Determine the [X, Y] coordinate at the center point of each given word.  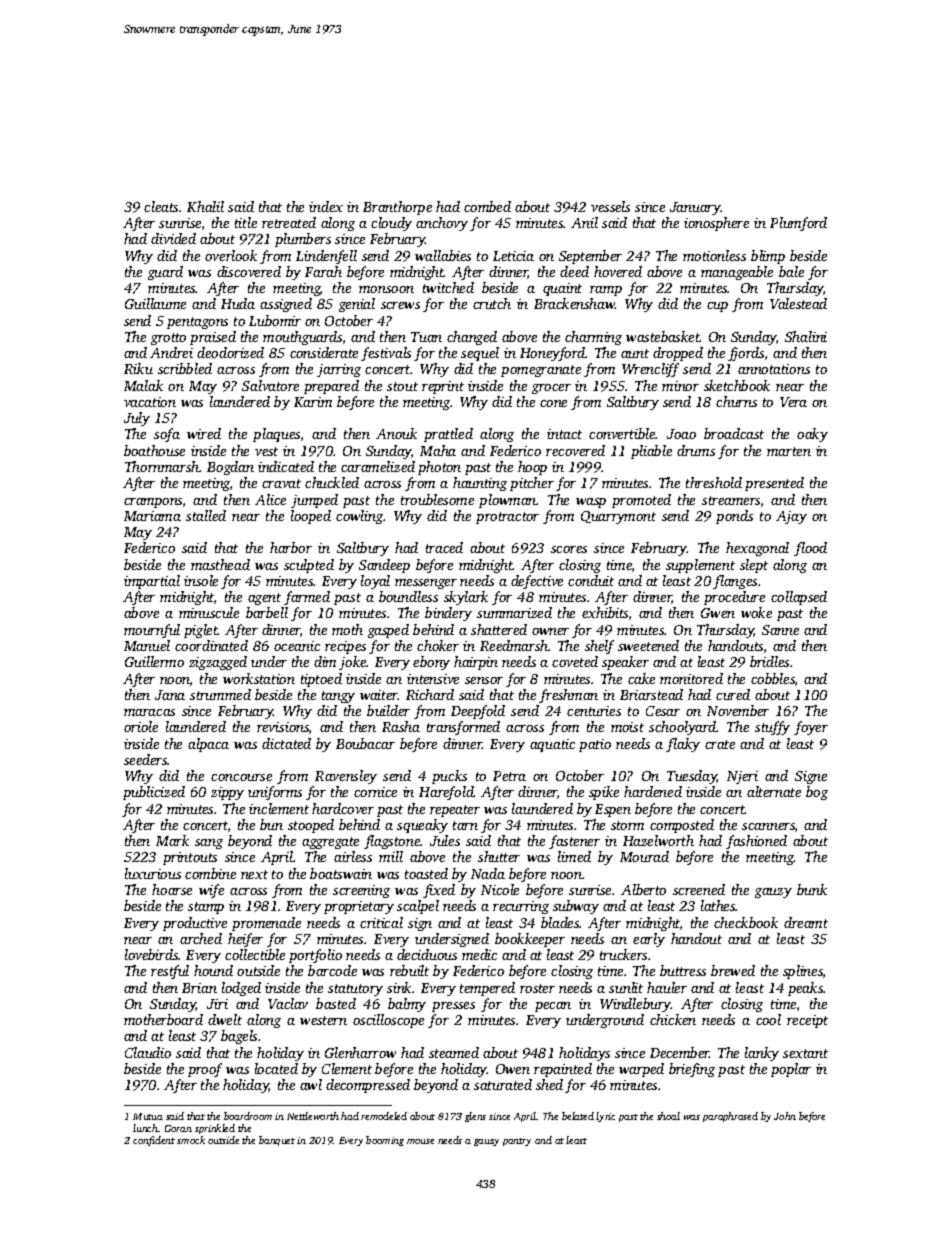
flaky [683, 745]
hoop [532, 468]
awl [311, 1084]
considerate [324, 352]
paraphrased [730, 1117]
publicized [154, 793]
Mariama [152, 516]
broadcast [734, 433]
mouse [420, 1141]
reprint [443, 387]
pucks [449, 777]
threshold [714, 482]
